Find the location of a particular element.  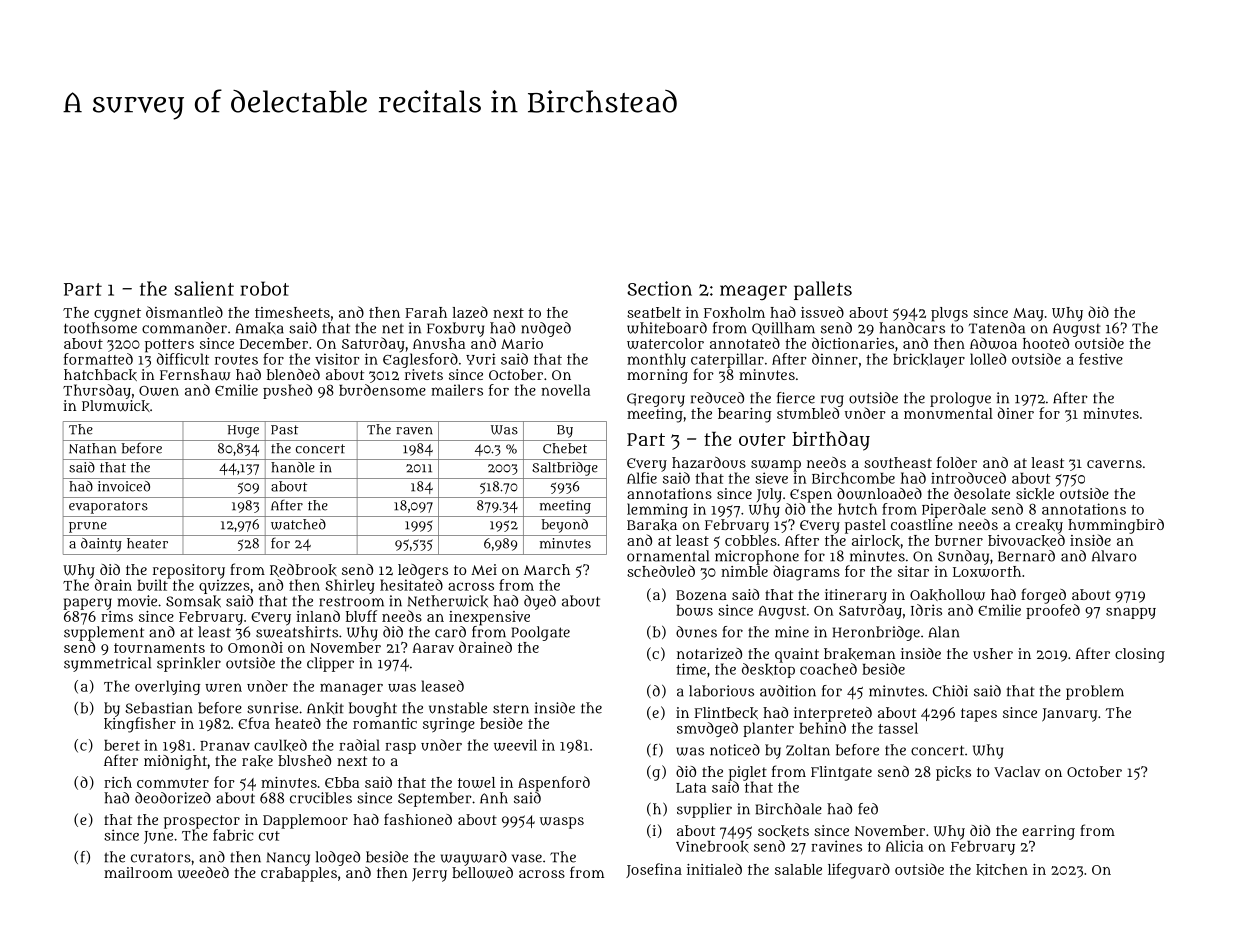

cut is located at coordinates (269, 836).
